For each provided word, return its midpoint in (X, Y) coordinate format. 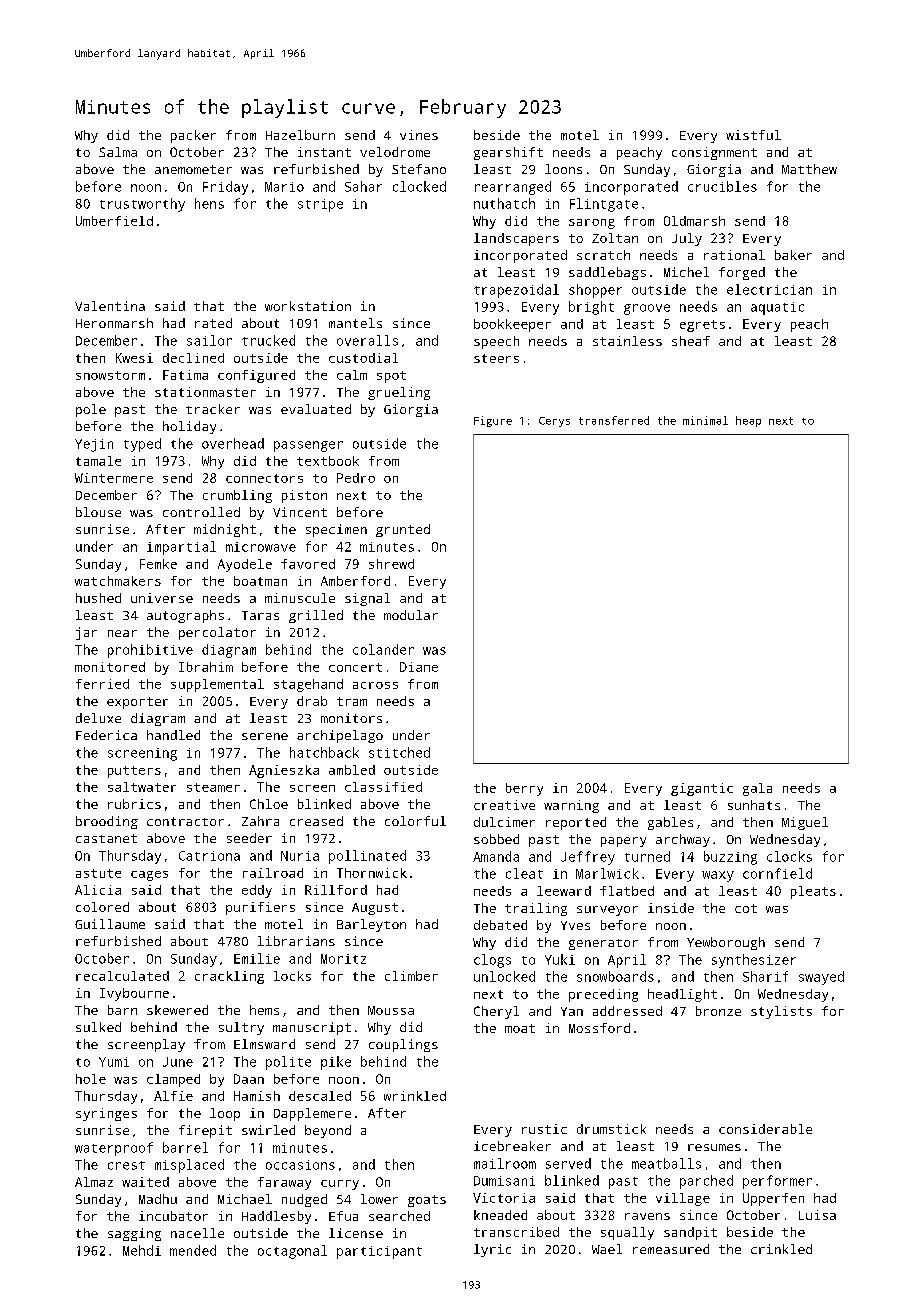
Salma (118, 152)
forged (742, 273)
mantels (355, 323)
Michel (686, 272)
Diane (419, 667)
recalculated (122, 976)
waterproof (114, 1149)
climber (411, 976)
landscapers (516, 239)
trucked (268, 340)
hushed (98, 598)
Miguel (805, 823)
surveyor (607, 911)
